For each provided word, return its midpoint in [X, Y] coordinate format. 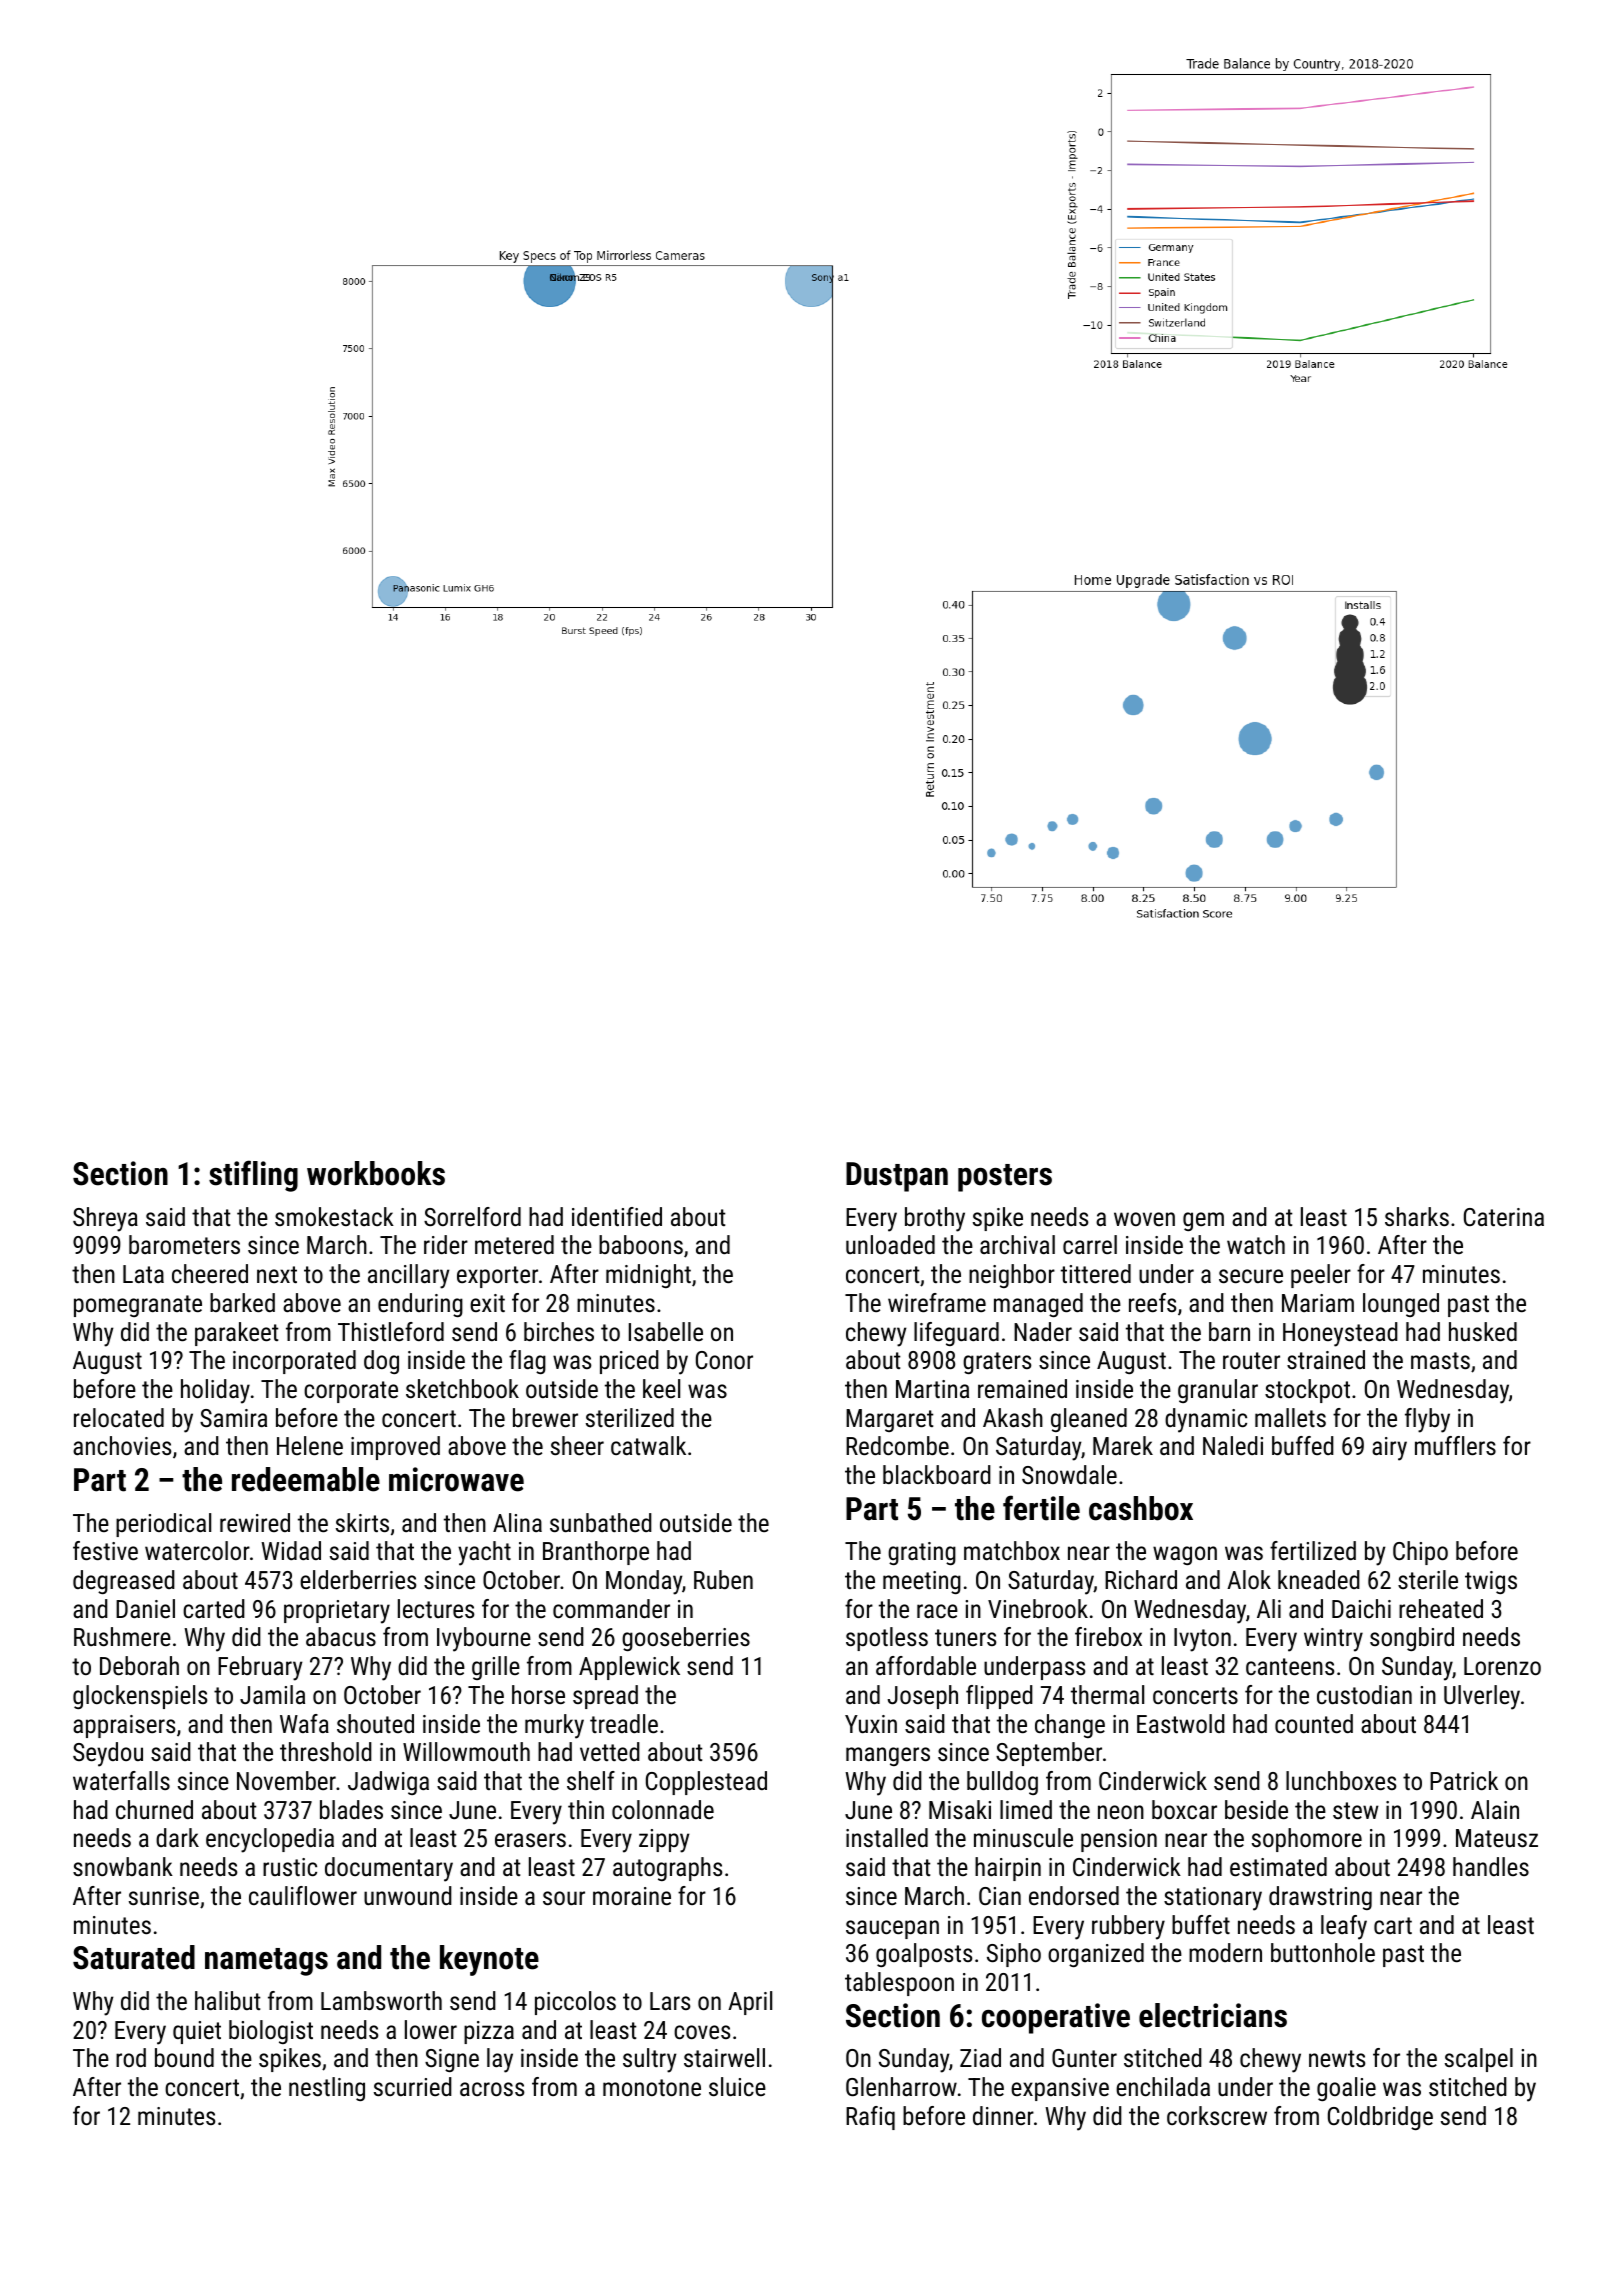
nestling [327, 2089]
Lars [670, 2001]
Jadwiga [388, 1783]
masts [1440, 1360]
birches [559, 1331]
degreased [124, 1582]
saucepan [892, 1929]
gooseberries [686, 1639]
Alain [1495, 1809]
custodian [1364, 1694]
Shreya [105, 1219]
